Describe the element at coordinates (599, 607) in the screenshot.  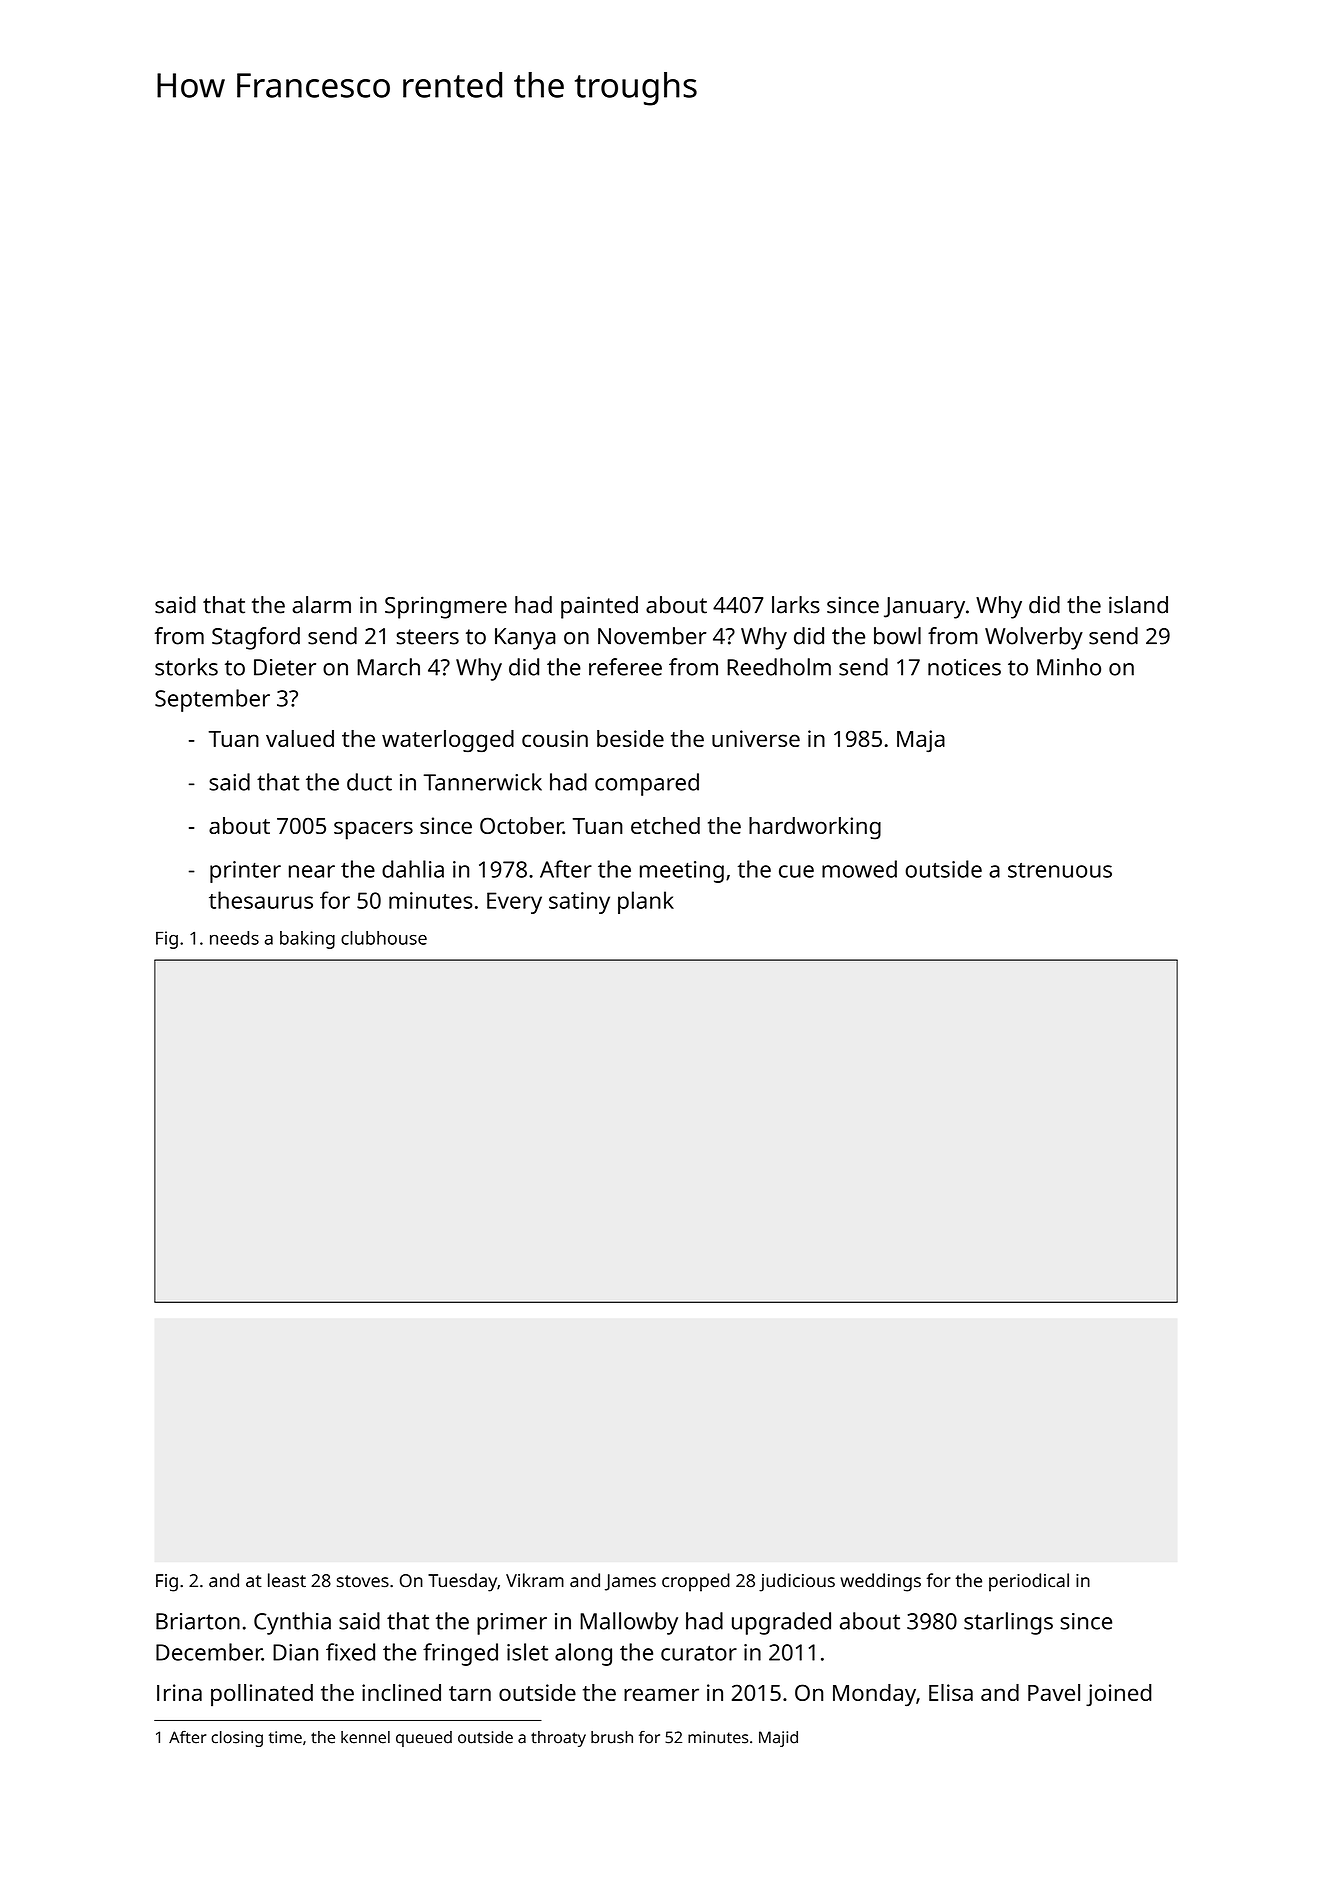
I see `painted` at that location.
